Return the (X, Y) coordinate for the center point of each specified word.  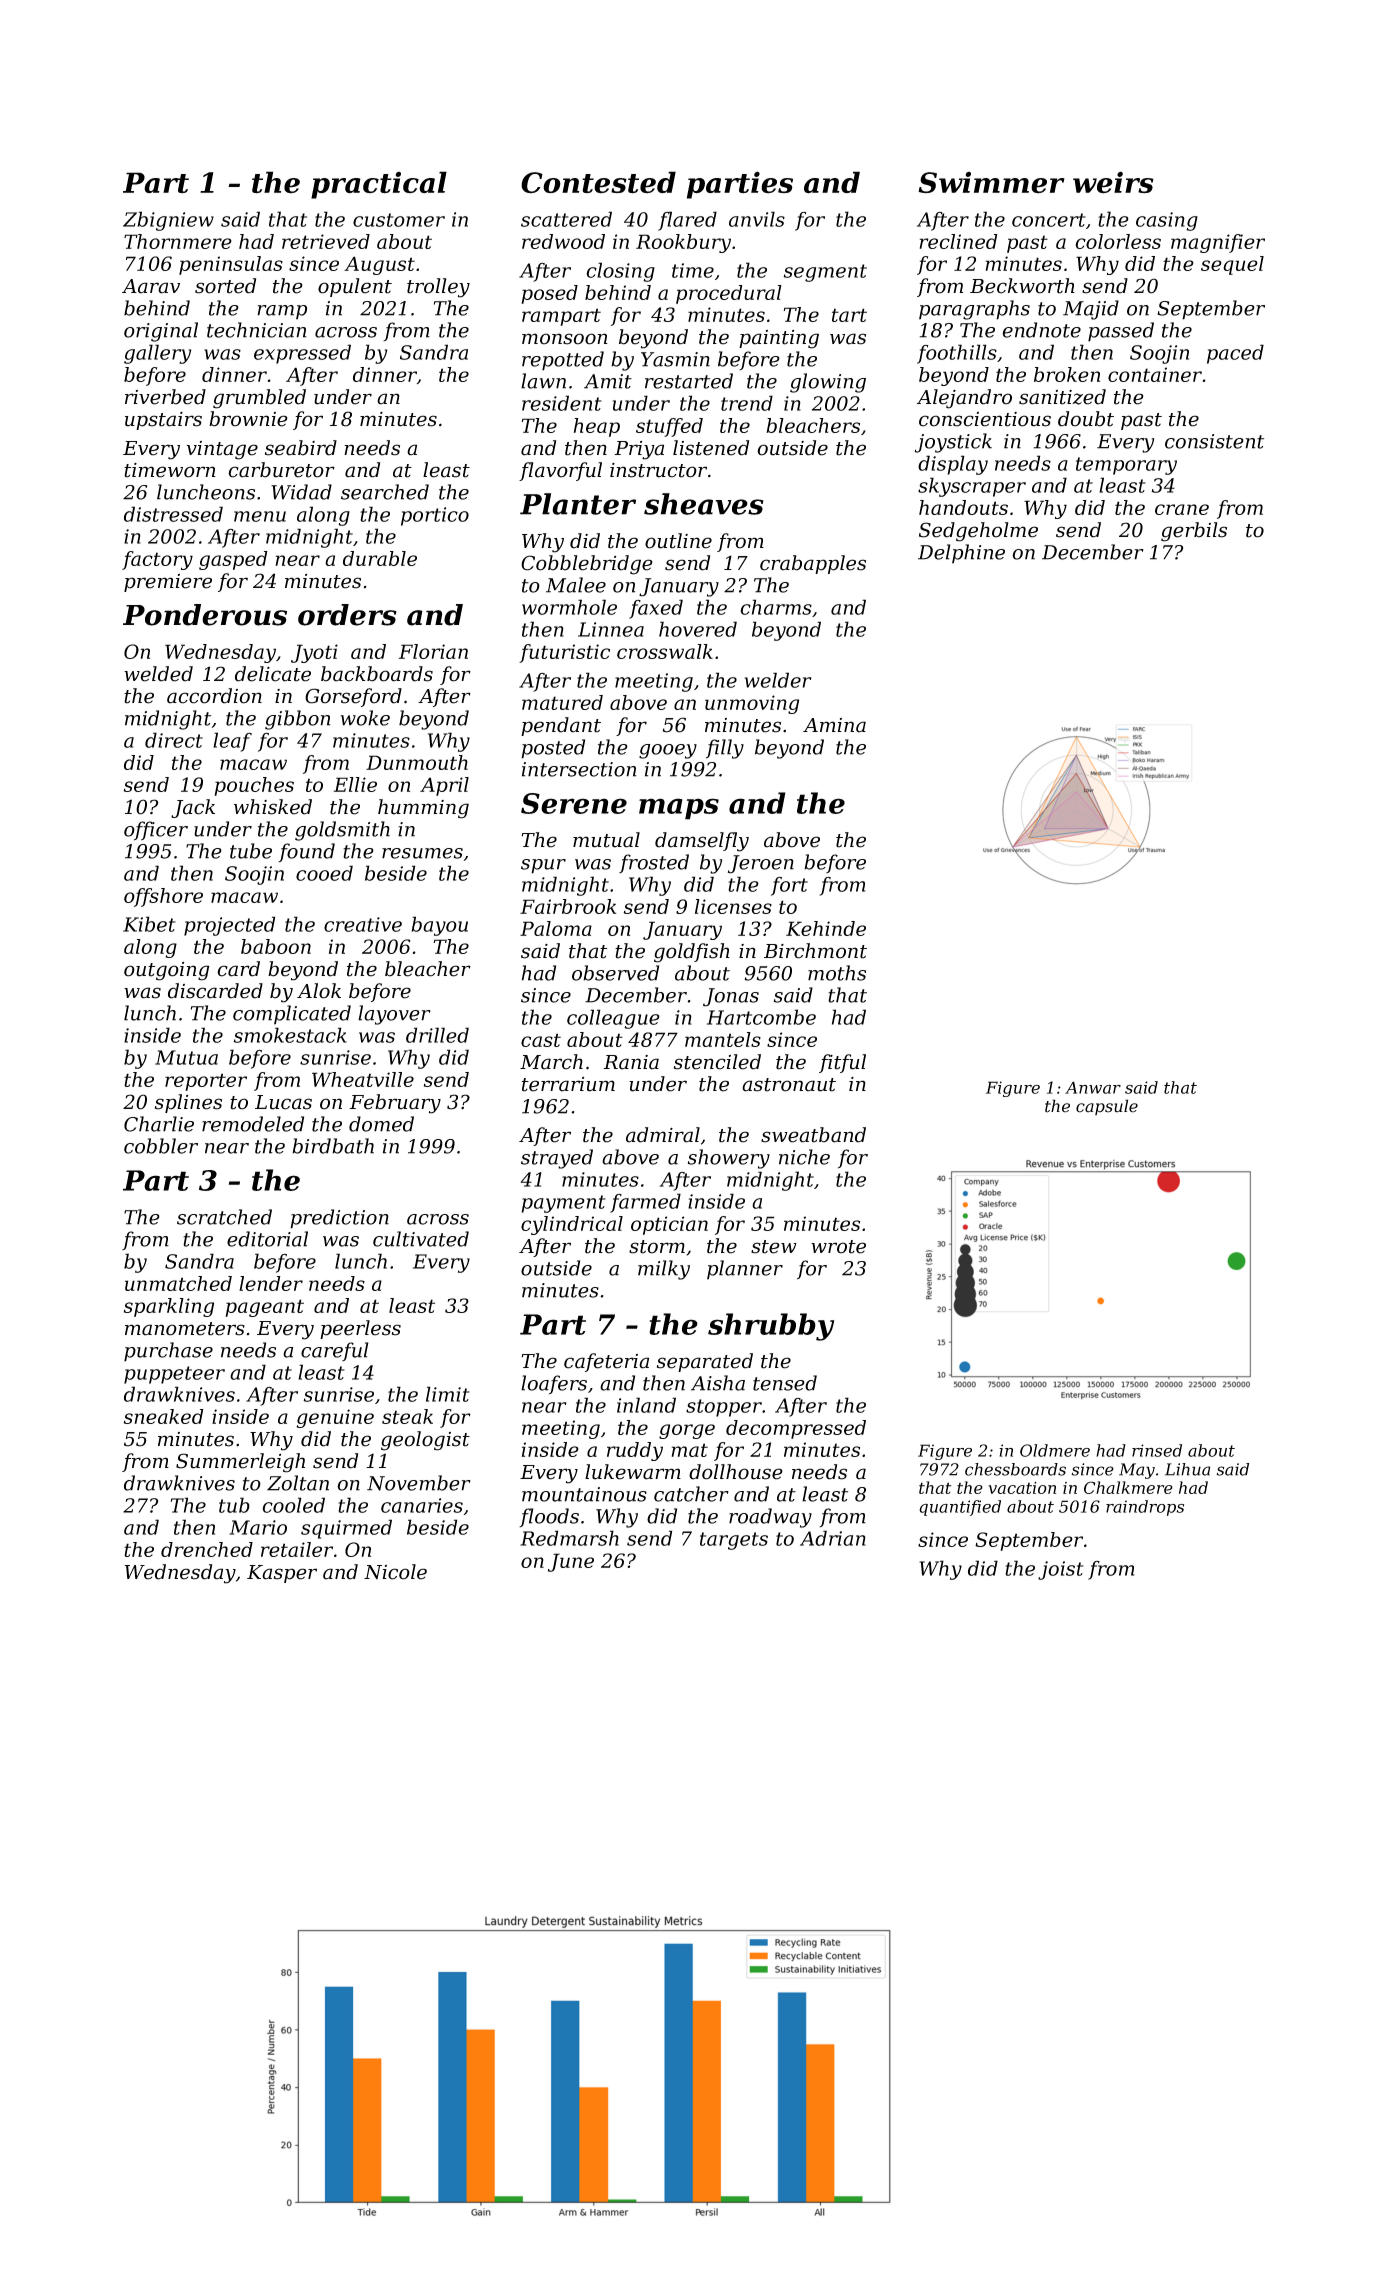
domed (381, 1124)
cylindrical (572, 1225)
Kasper (282, 1574)
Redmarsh (569, 1538)
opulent (355, 287)
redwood (563, 241)
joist (1061, 1570)
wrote (838, 1247)
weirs (1113, 182)
